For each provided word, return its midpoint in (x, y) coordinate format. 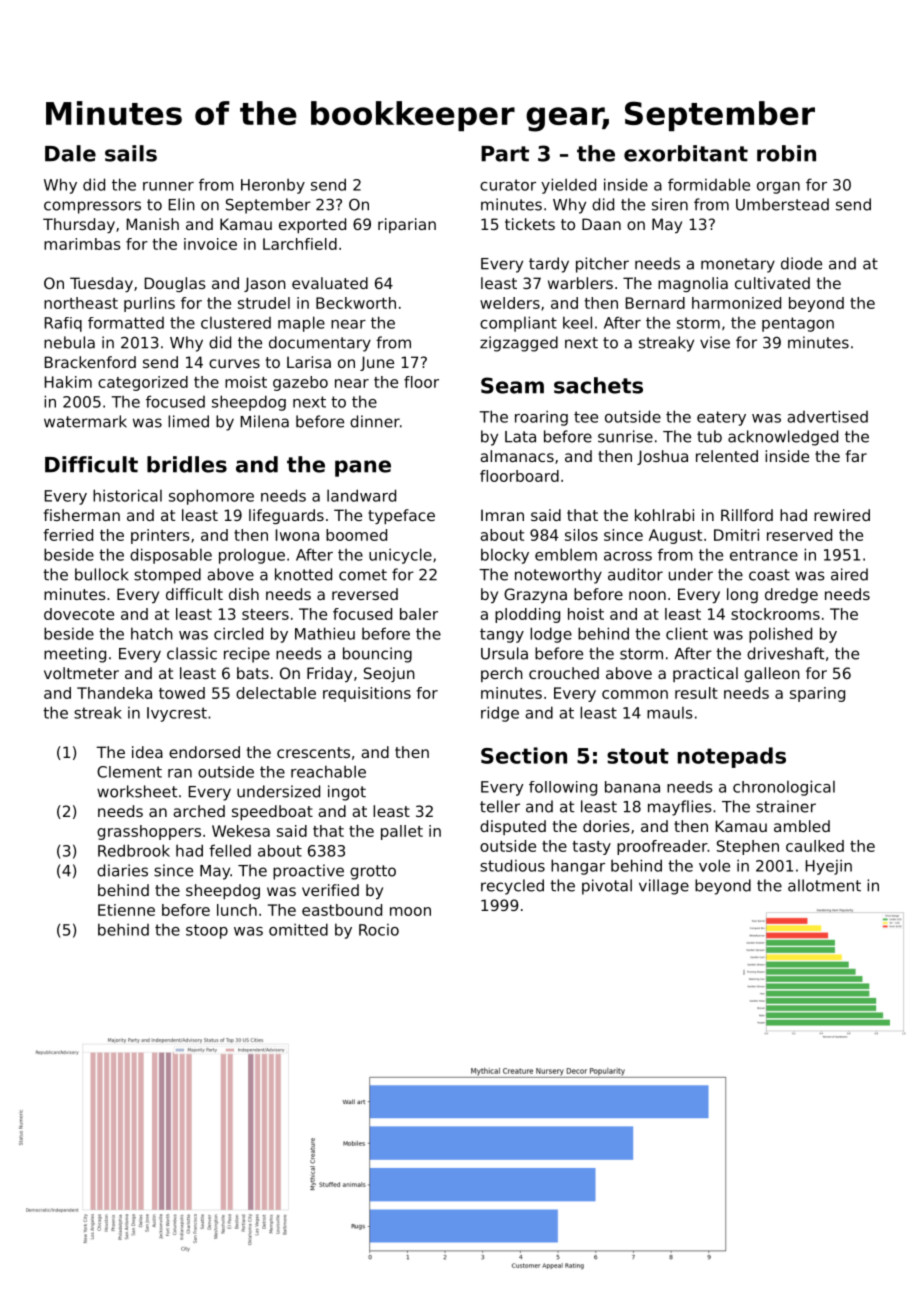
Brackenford (90, 362)
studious (512, 865)
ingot (347, 793)
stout (638, 756)
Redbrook (134, 850)
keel (577, 322)
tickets (530, 224)
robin (786, 153)
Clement (129, 772)
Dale (70, 153)
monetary (738, 265)
